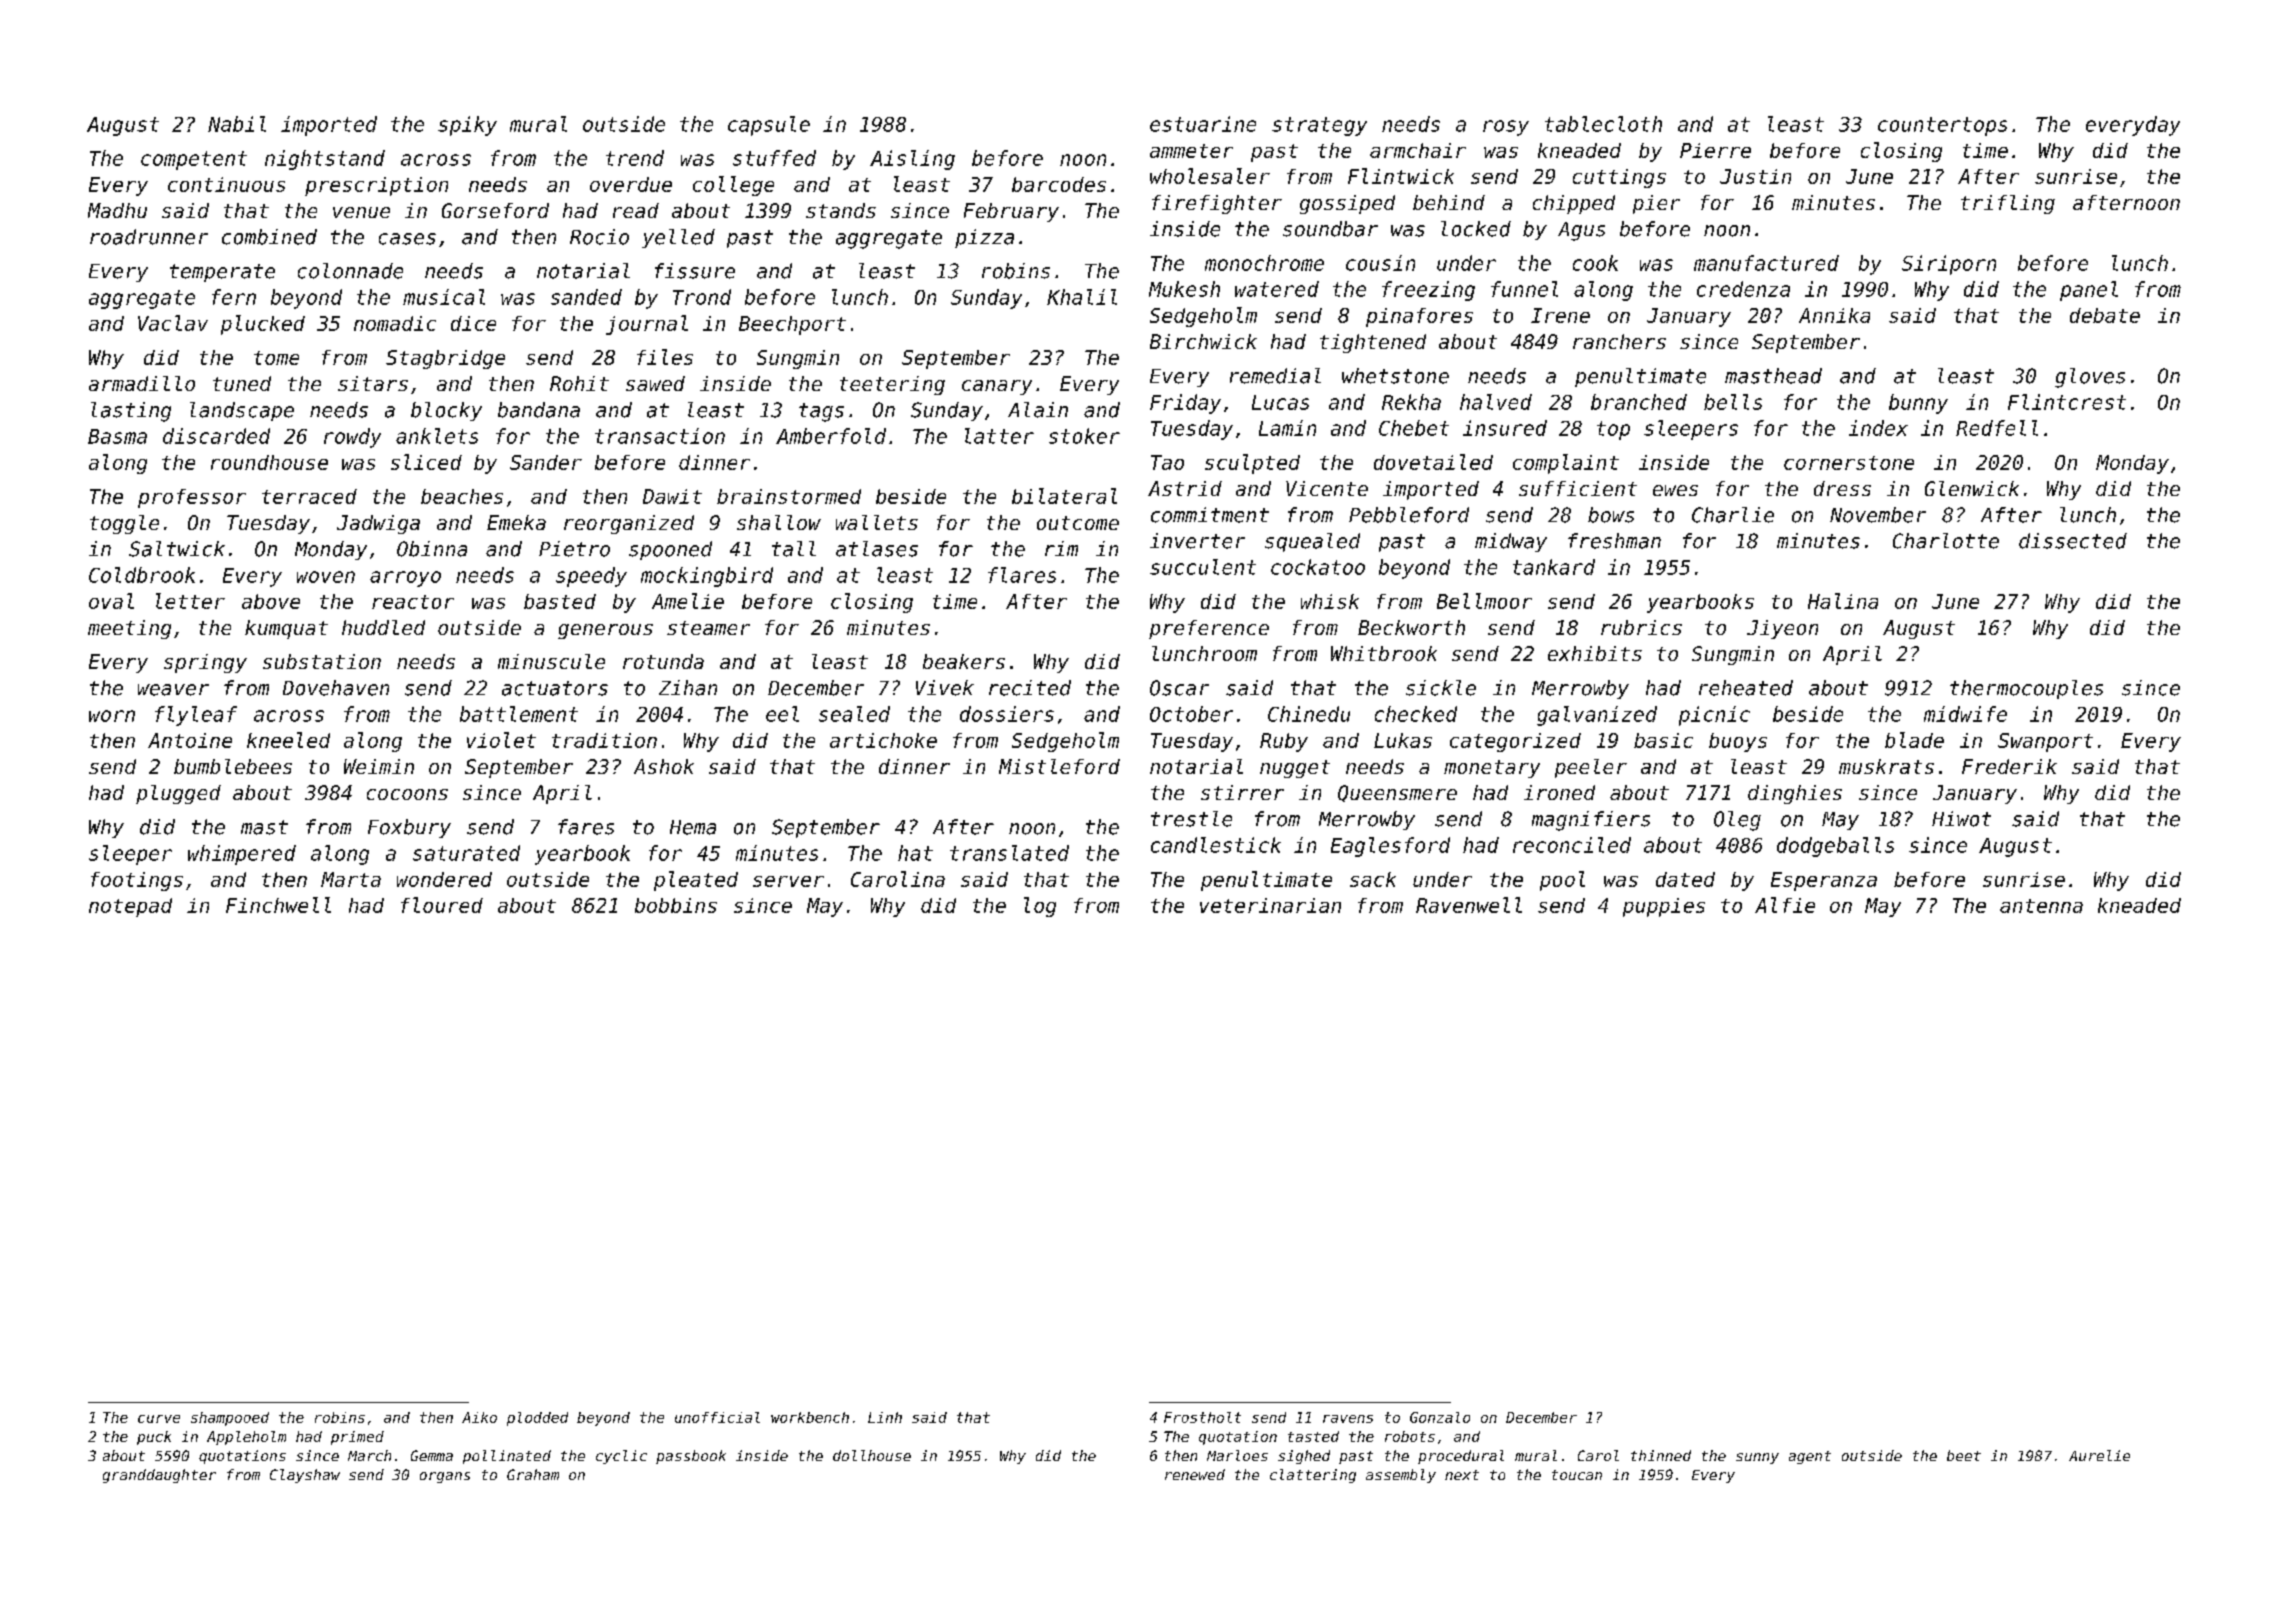  I want to click on cousin, so click(1380, 263).
